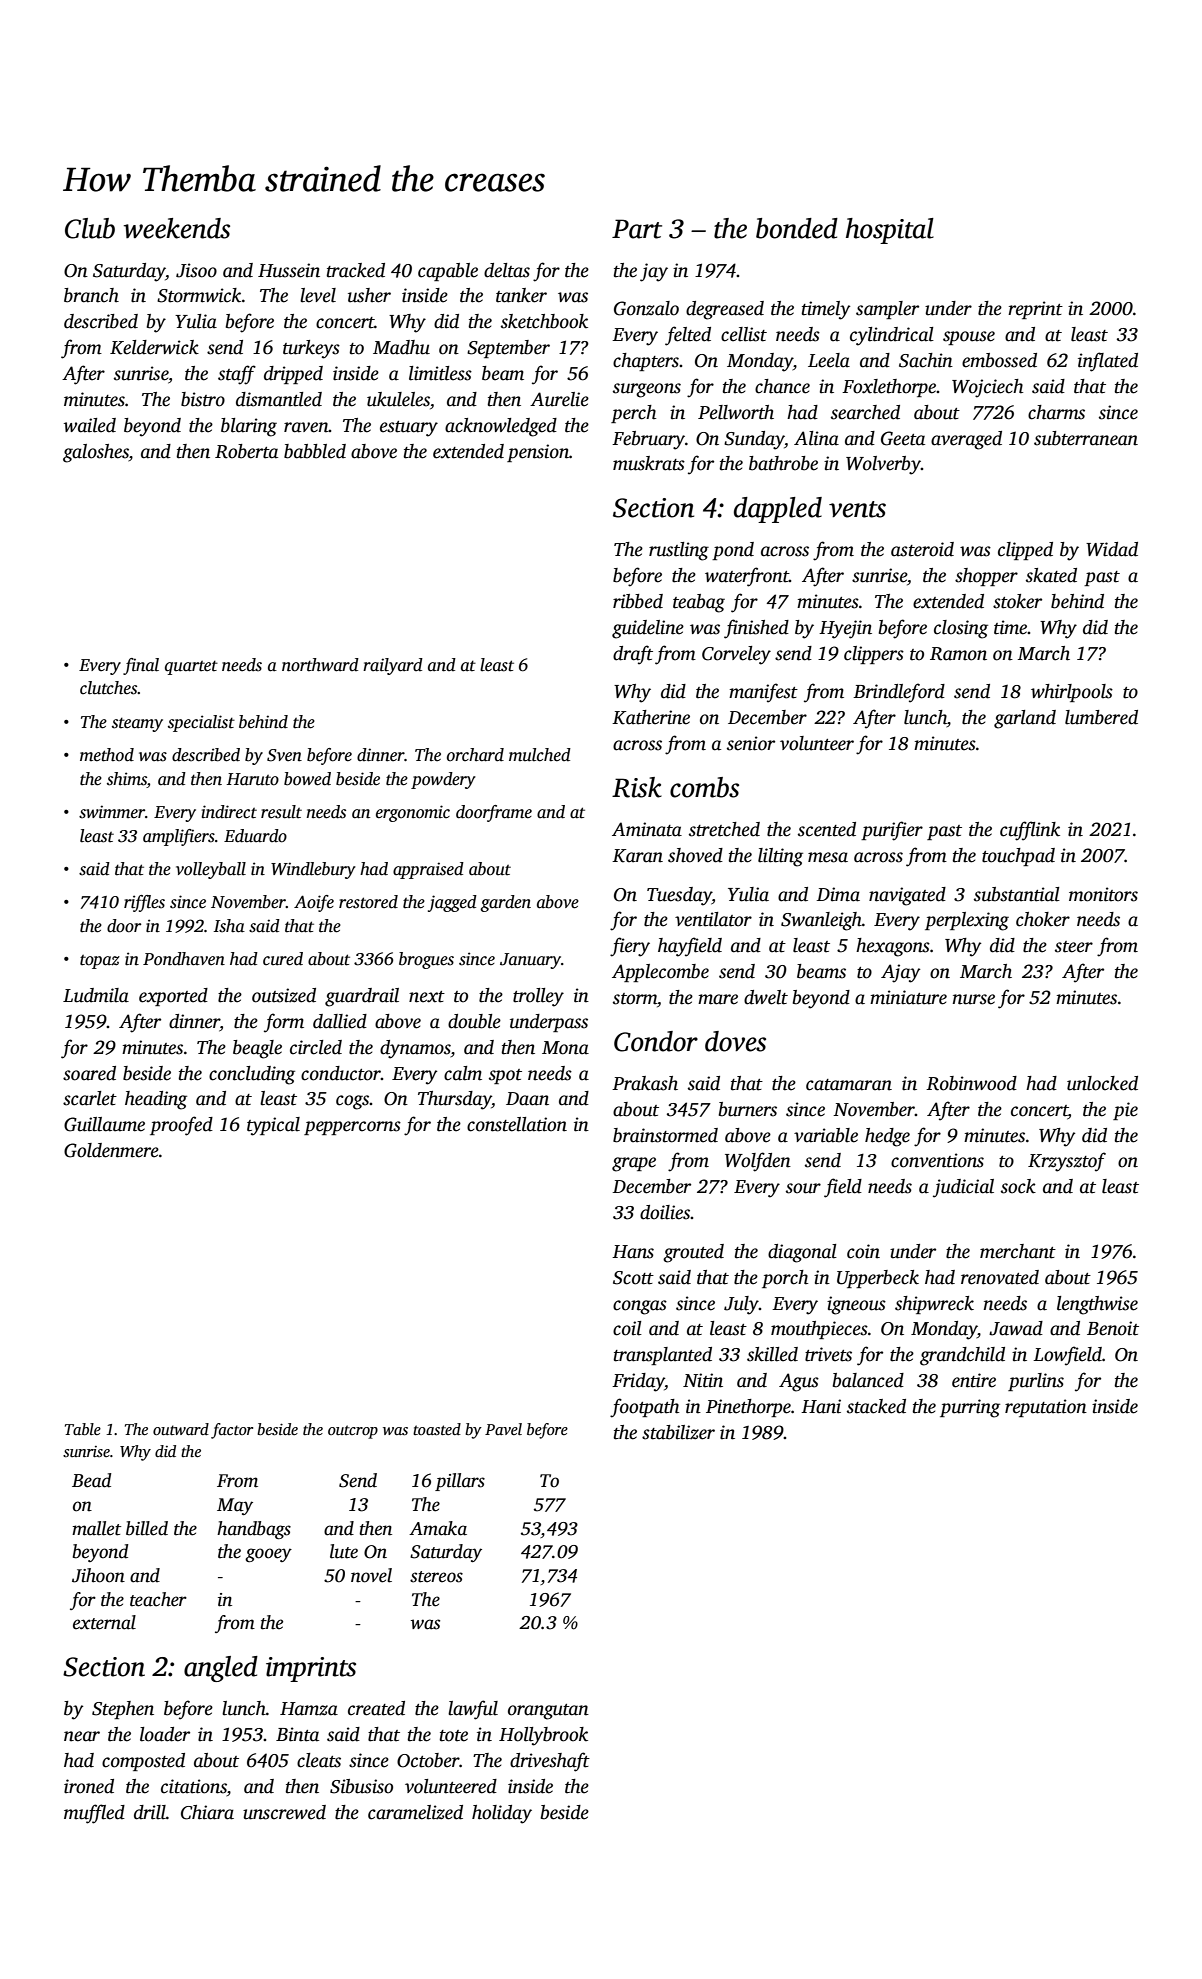 This screenshot has width=1202, height=1979. What do you see at coordinates (1046, 1408) in the screenshot?
I see `reputation` at bounding box center [1046, 1408].
